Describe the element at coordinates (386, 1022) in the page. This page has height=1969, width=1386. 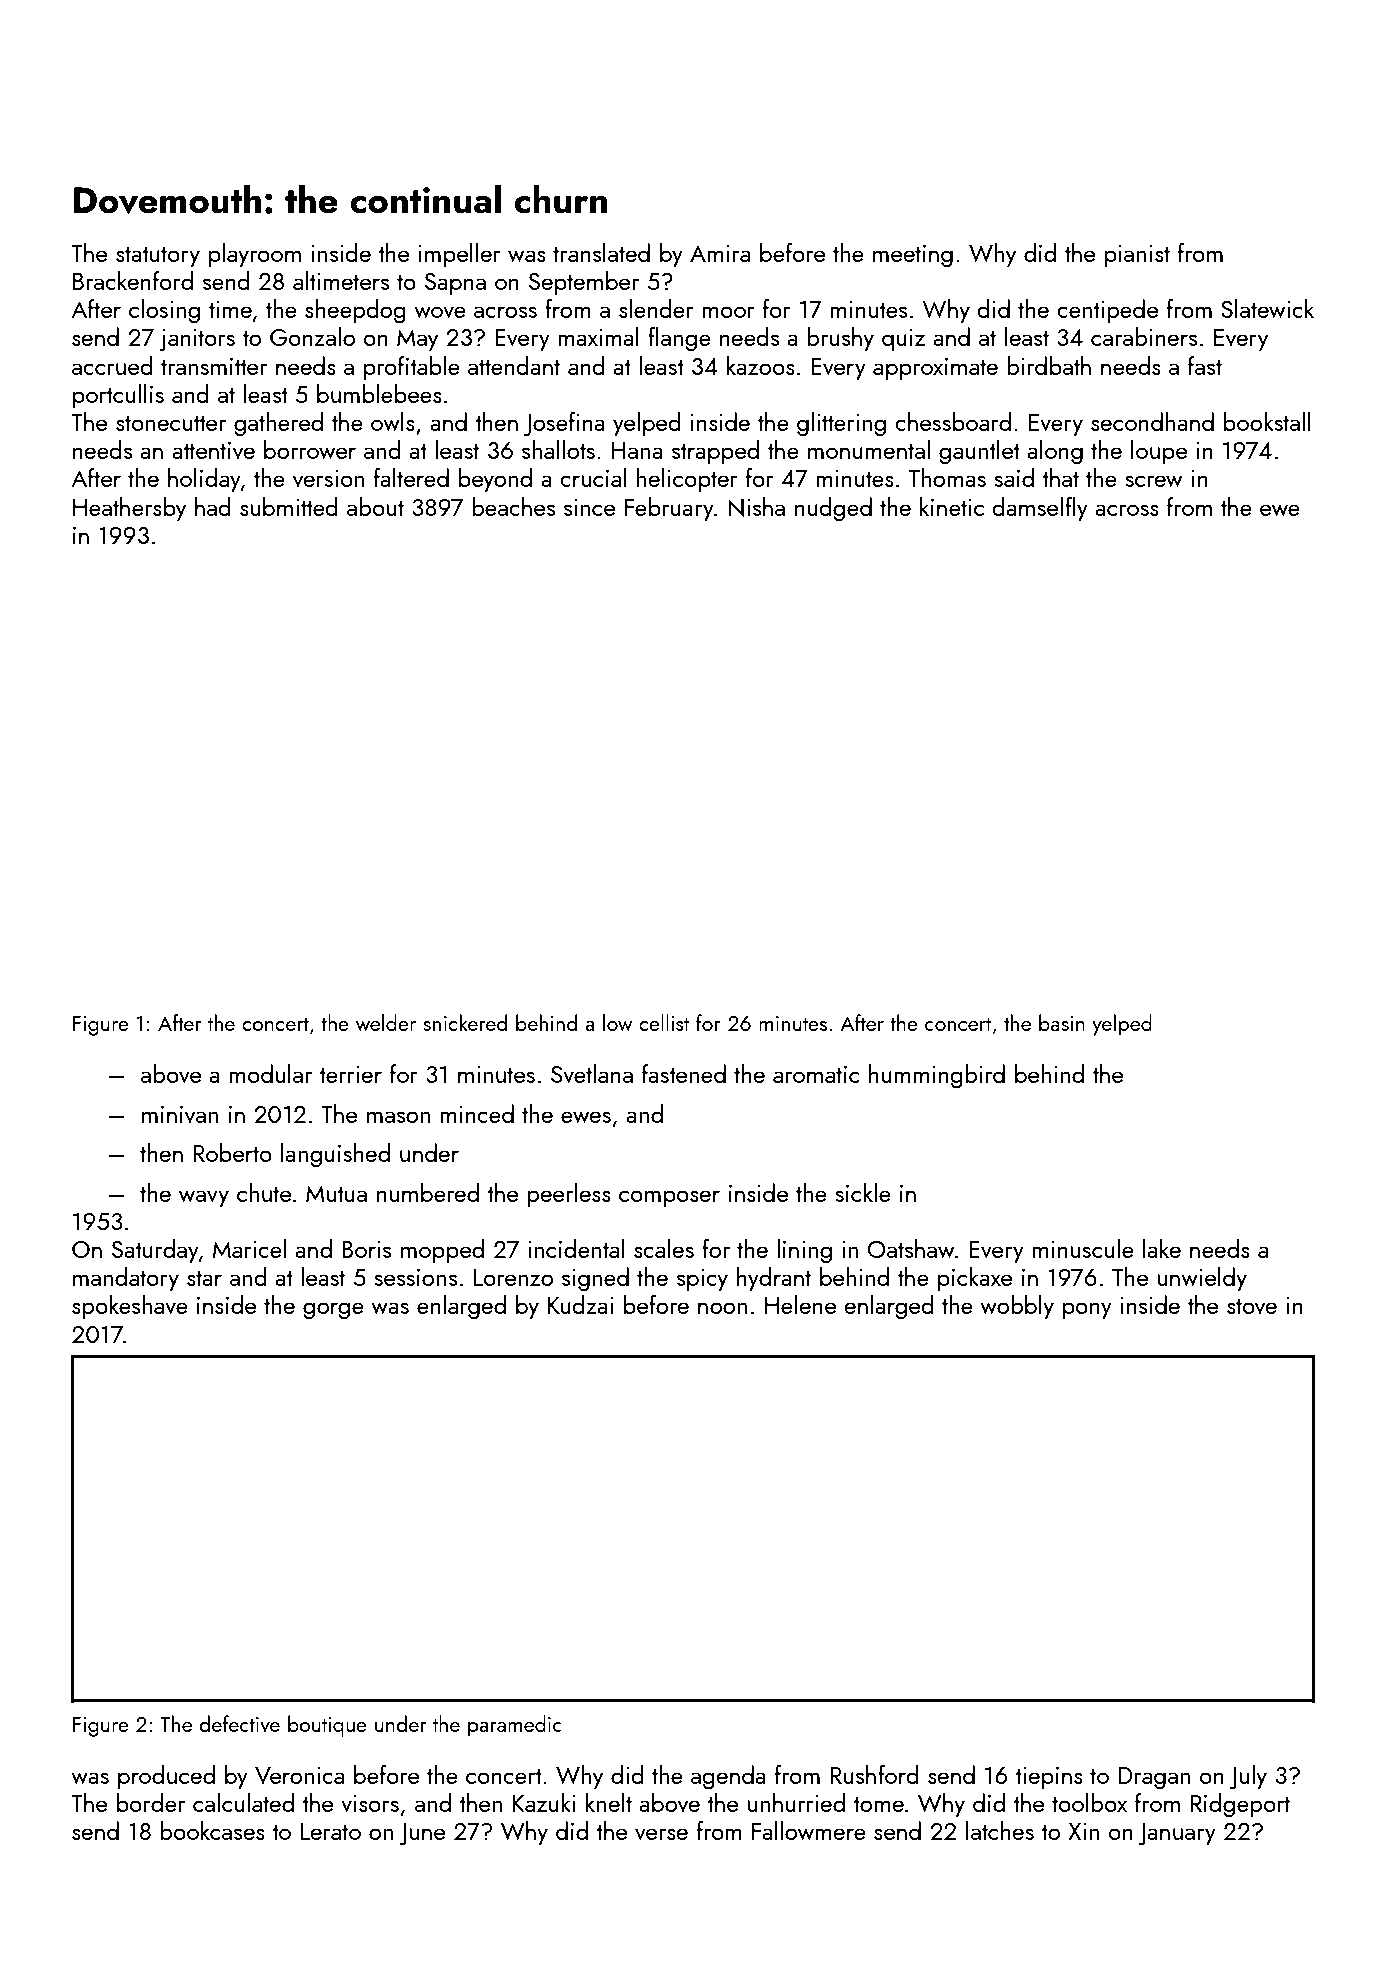
I see `welder` at that location.
